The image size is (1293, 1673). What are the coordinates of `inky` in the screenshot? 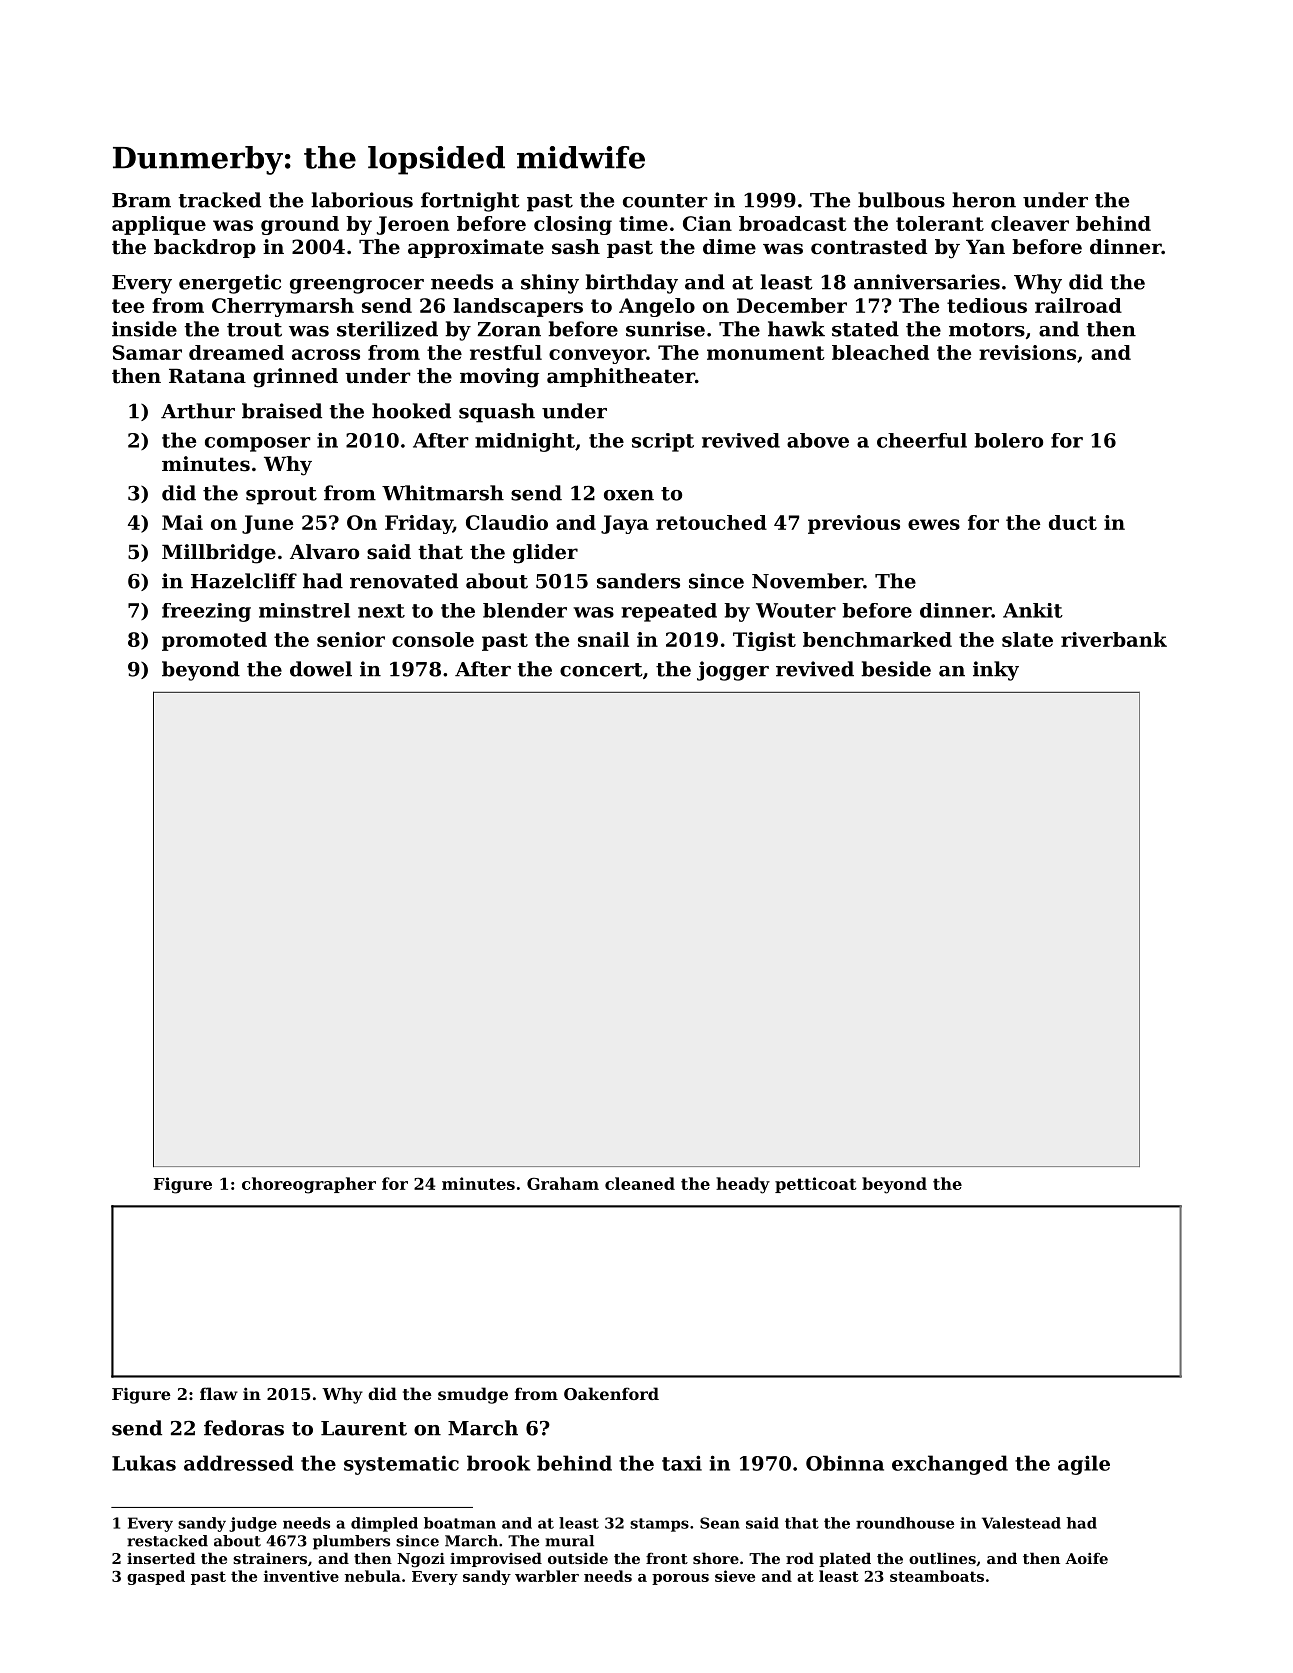 It's located at (996, 671).
